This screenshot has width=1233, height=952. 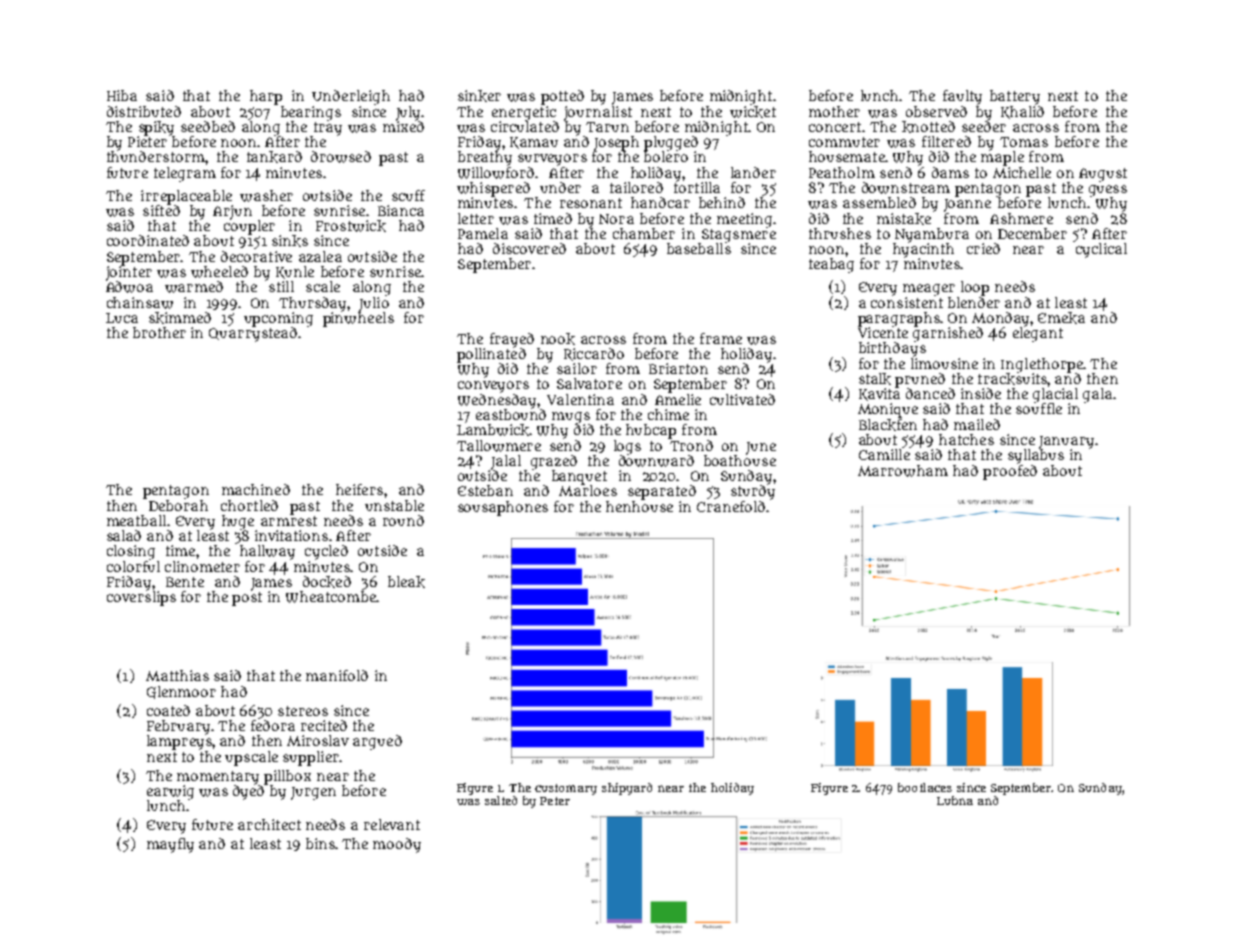 What do you see at coordinates (1010, 472) in the screenshot?
I see `proofed` at bounding box center [1010, 472].
